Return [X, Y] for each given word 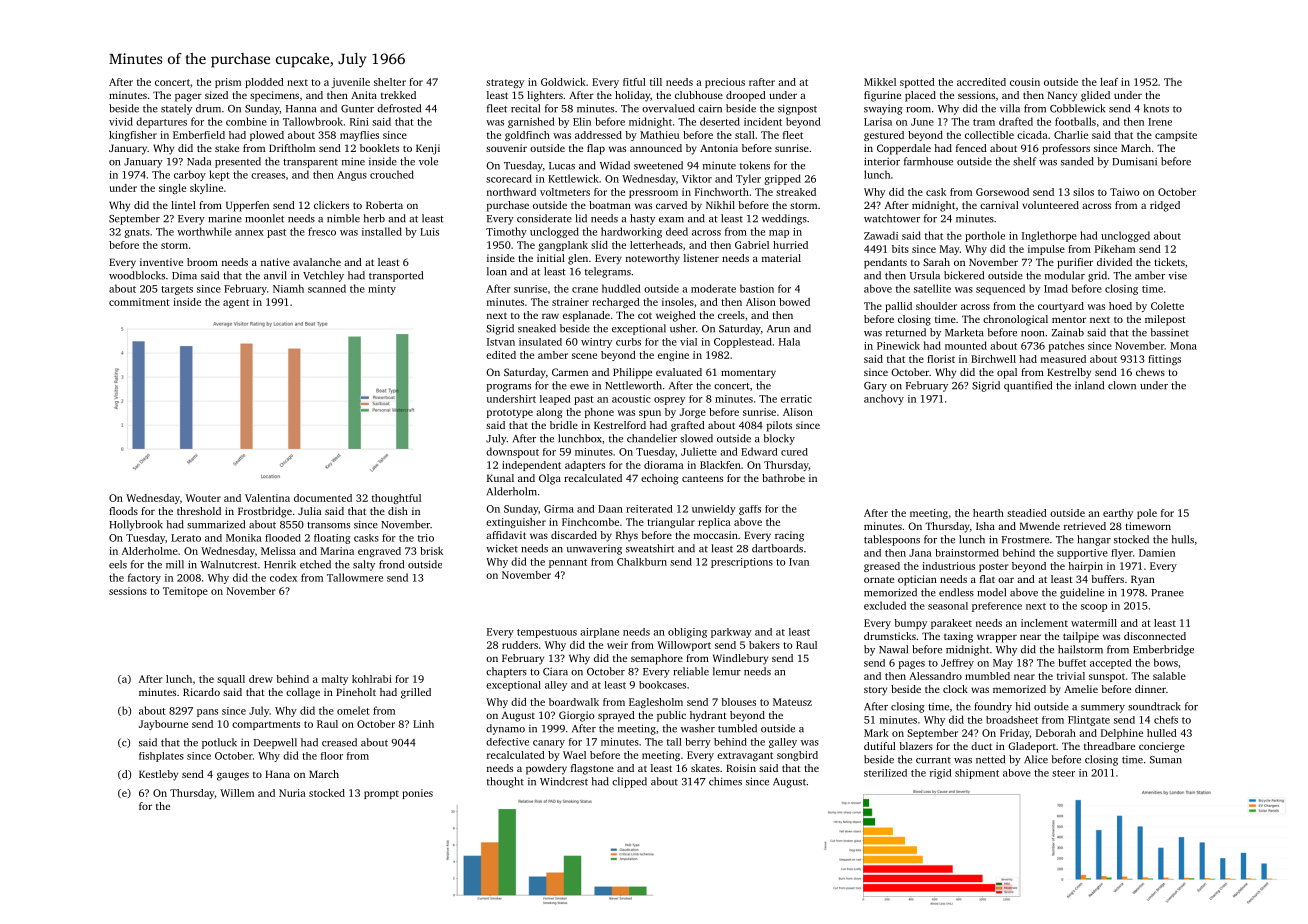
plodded [264, 83]
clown [1122, 385]
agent [236, 303]
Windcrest [564, 781]
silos [1083, 192]
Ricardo [201, 692]
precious [725, 83]
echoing [660, 479]
